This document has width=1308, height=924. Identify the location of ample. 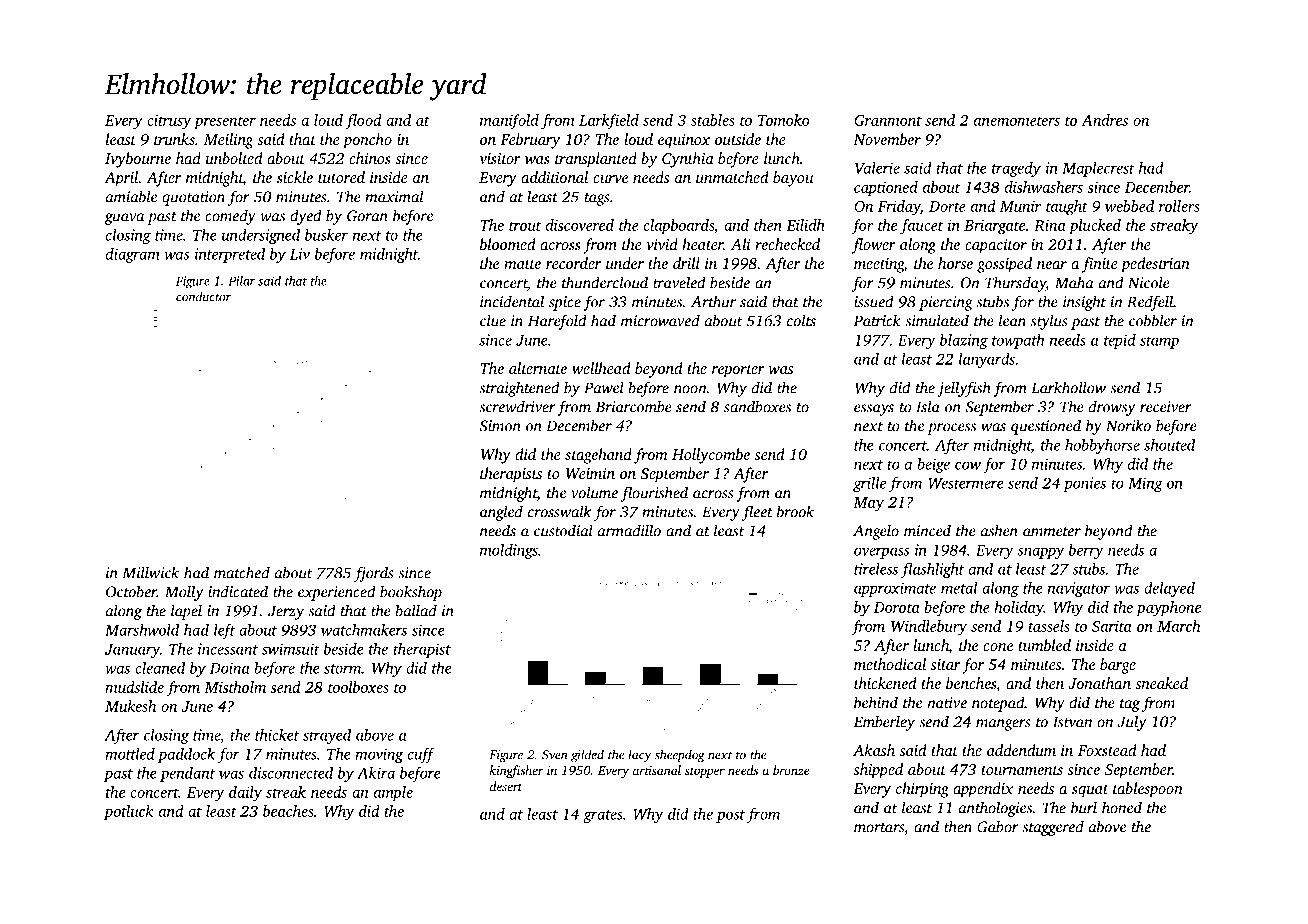
(393, 793).
